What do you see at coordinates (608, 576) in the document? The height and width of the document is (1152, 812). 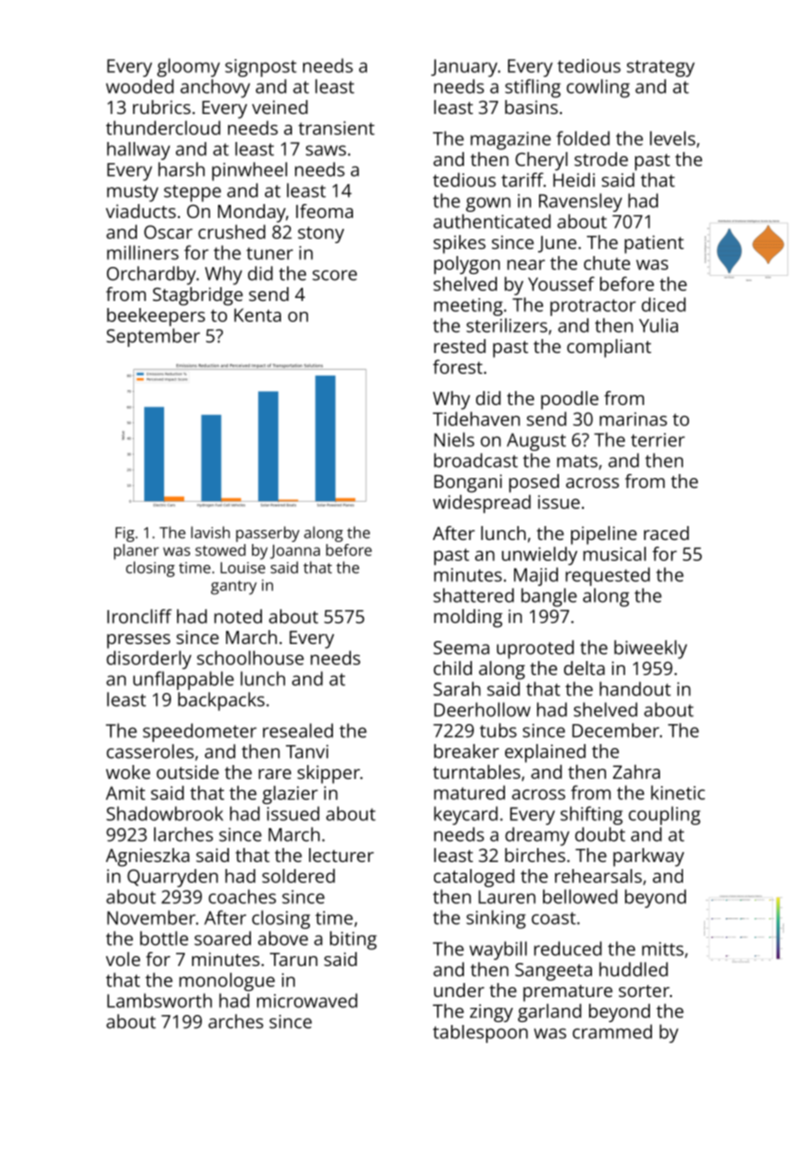 I see `requested` at bounding box center [608, 576].
